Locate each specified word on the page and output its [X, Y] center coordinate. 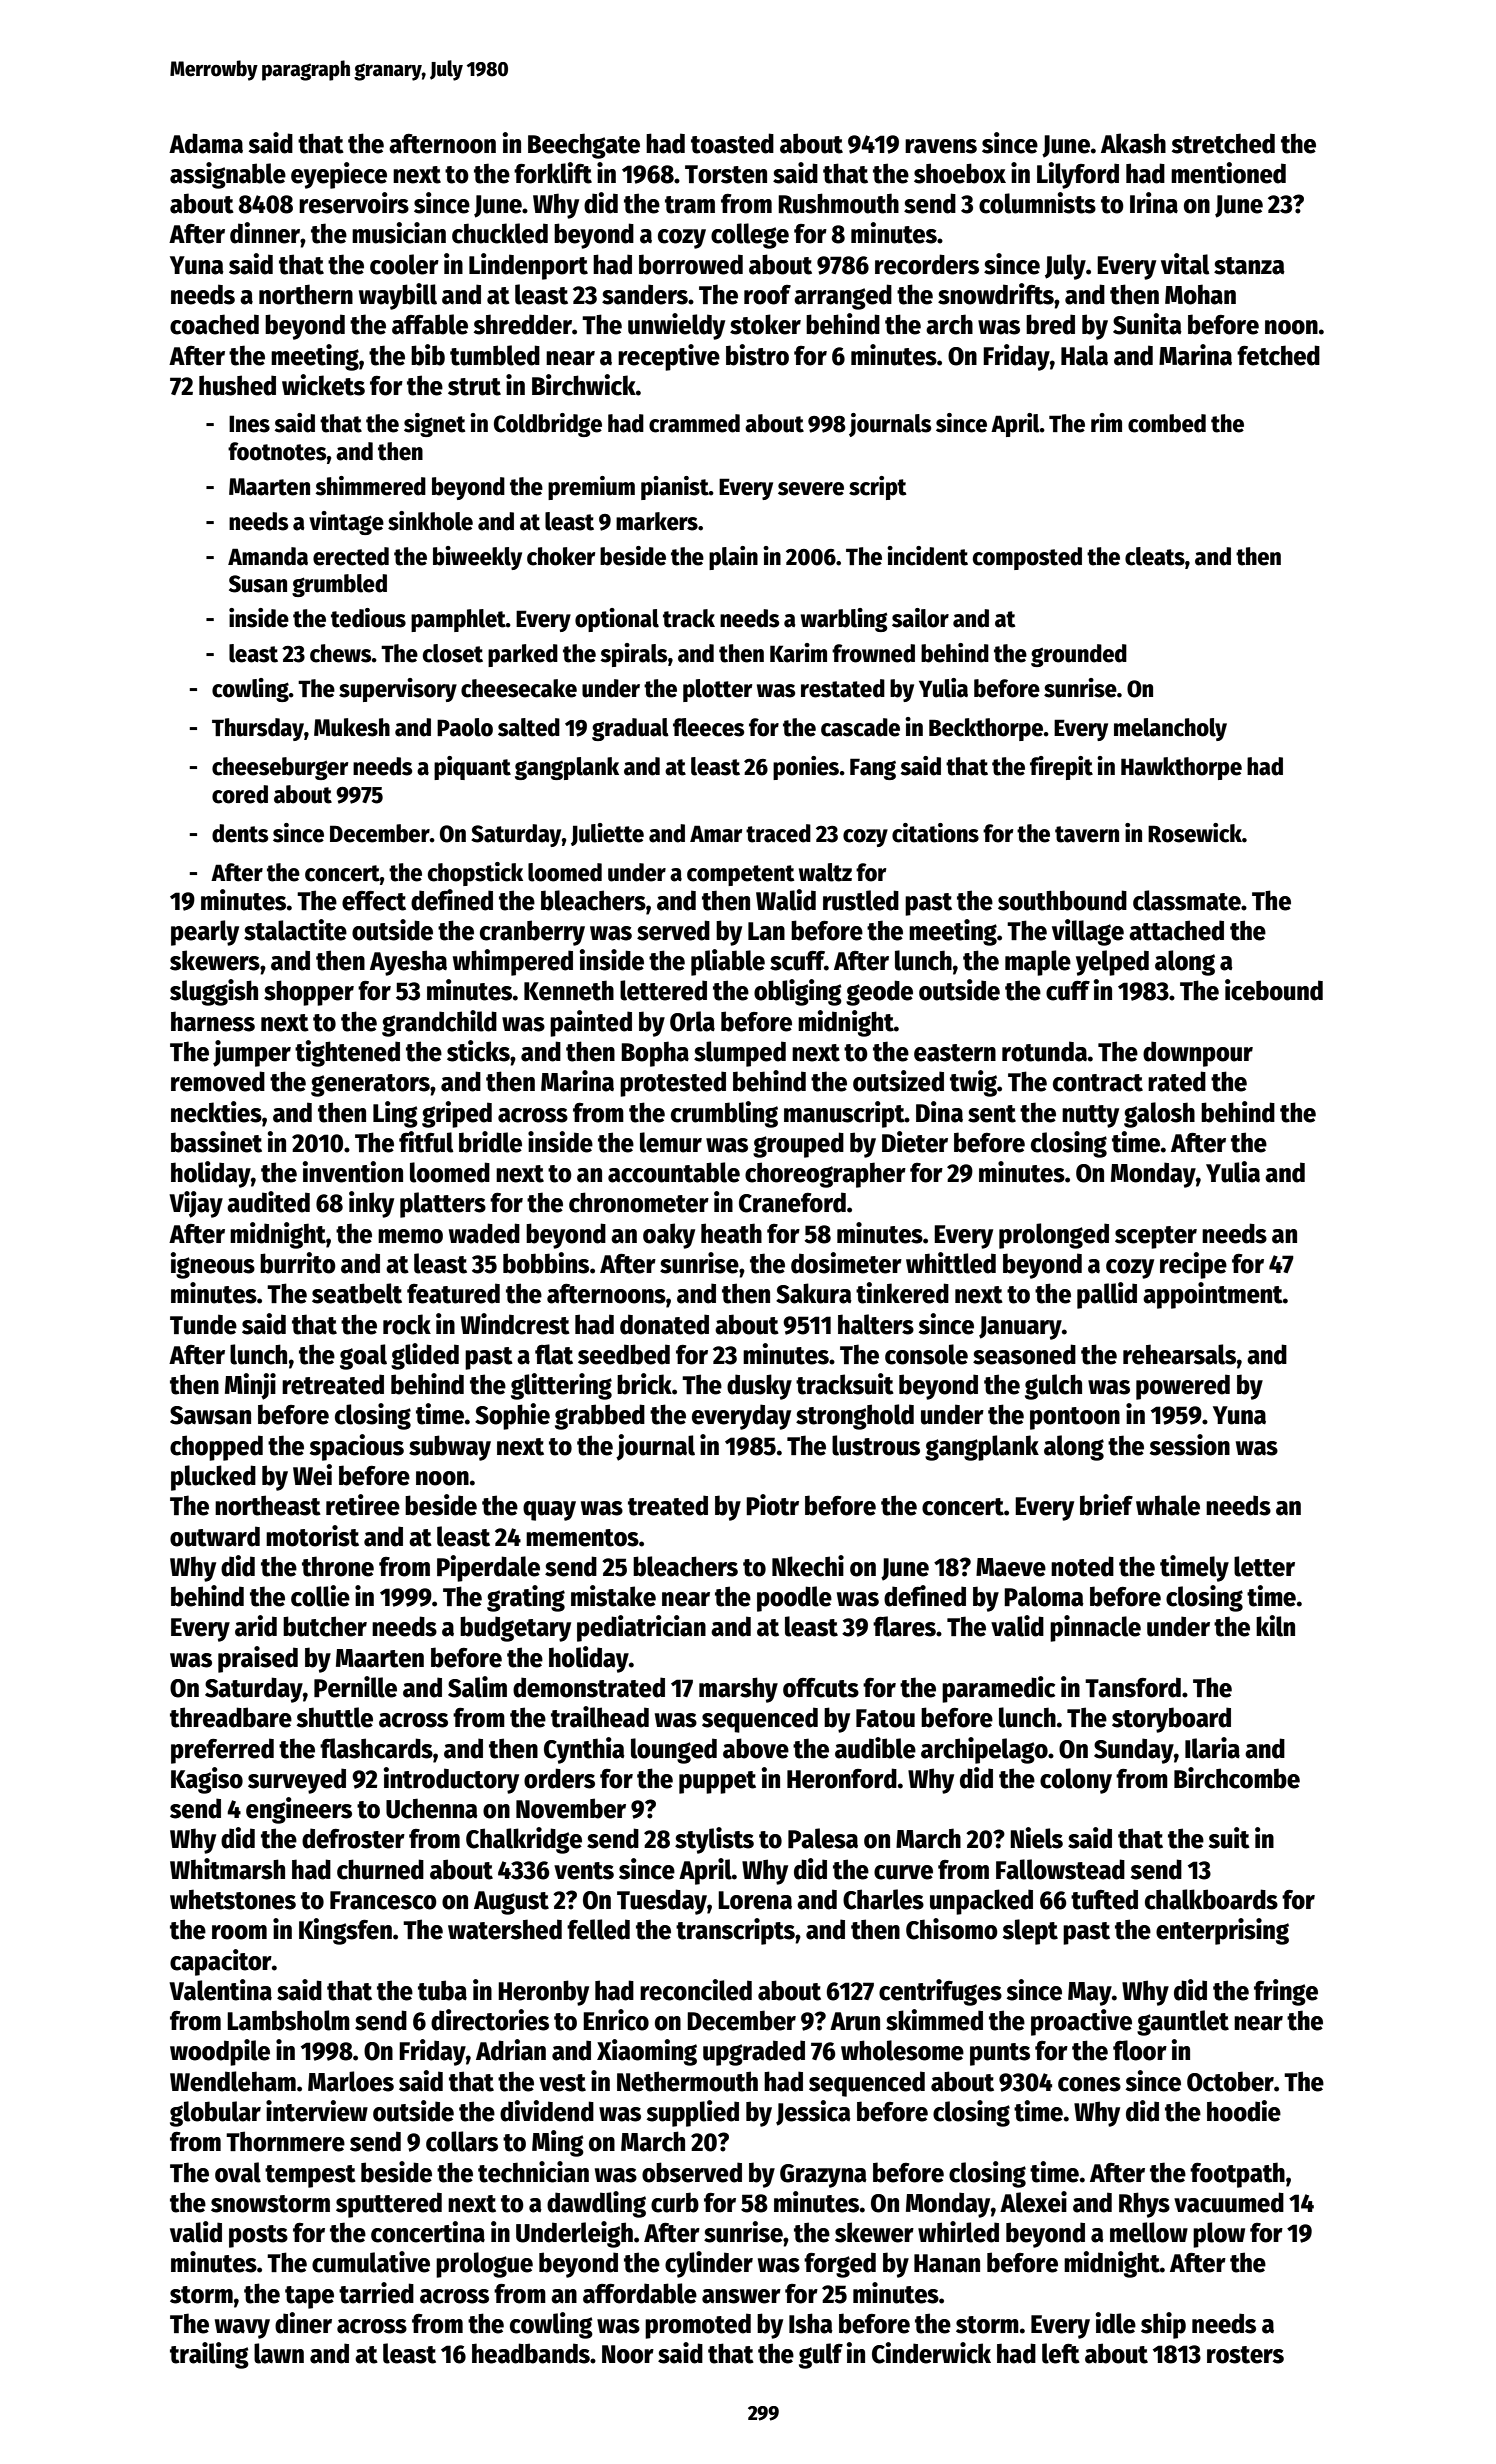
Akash [1133, 143]
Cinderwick [931, 2353]
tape [309, 2297]
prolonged [1054, 1236]
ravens [941, 146]
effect [374, 901]
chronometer [639, 1202]
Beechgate [584, 146]
